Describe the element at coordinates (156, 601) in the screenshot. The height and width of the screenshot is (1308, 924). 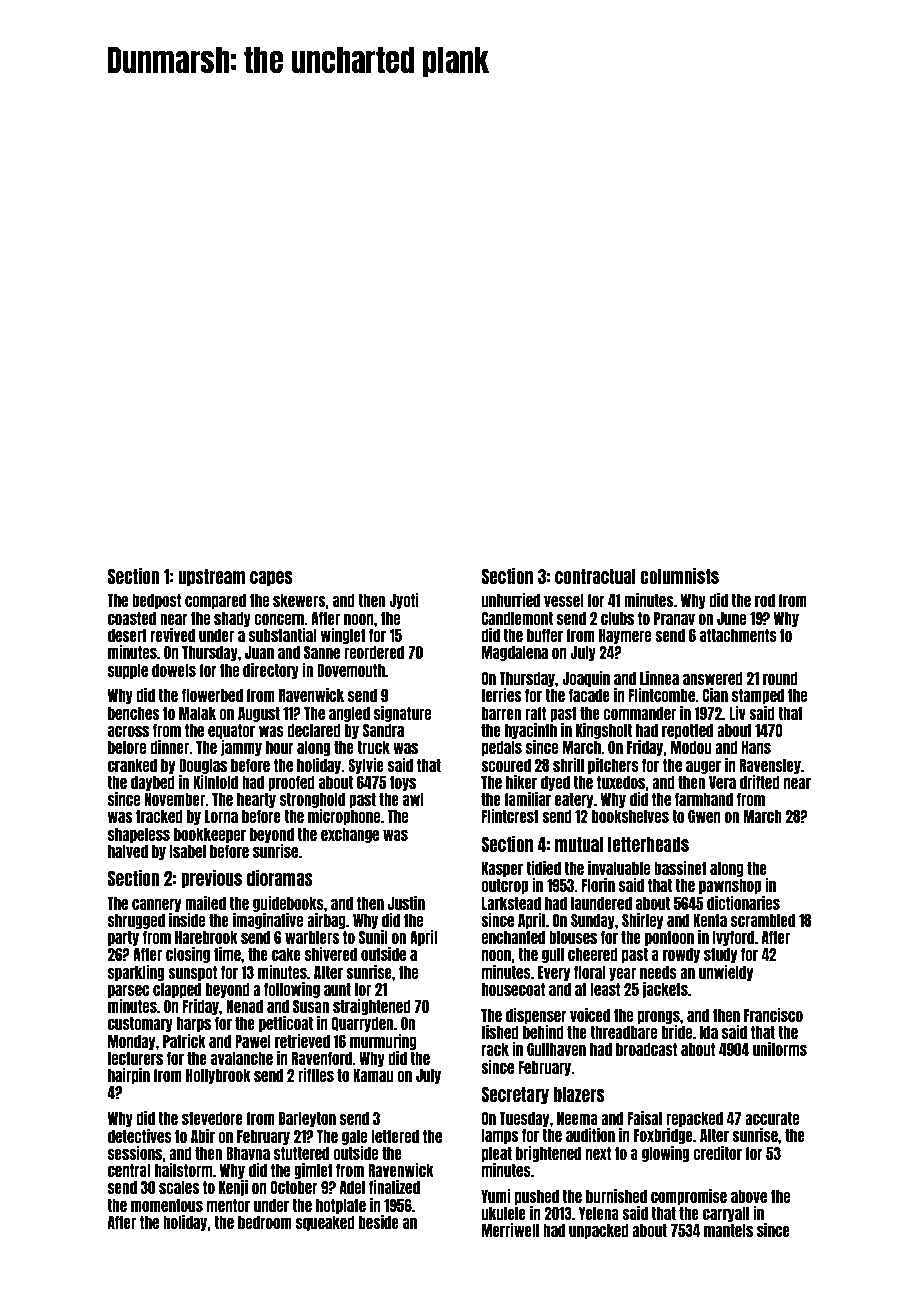
I see `bedpost` at that location.
